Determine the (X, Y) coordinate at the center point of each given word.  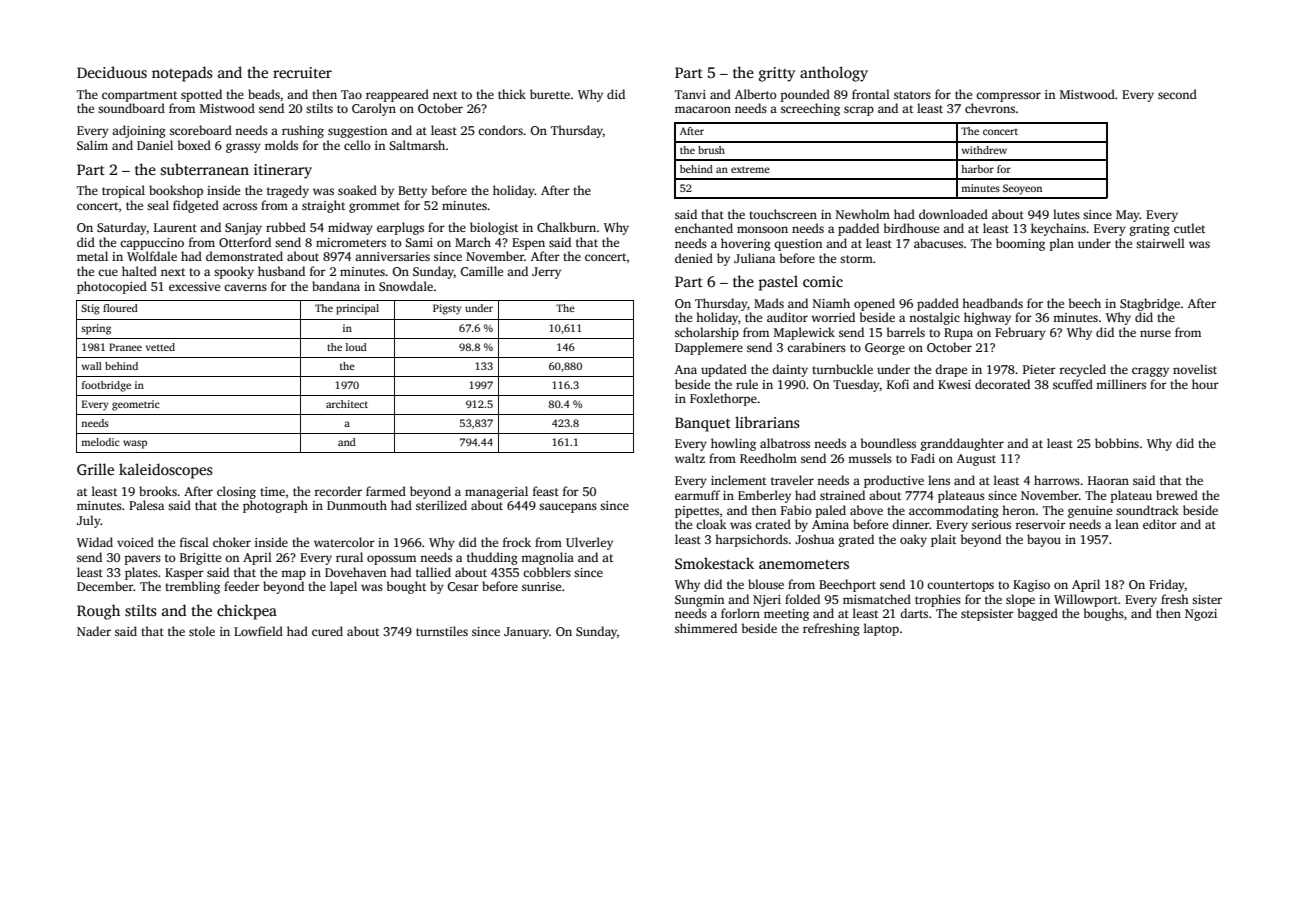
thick (512, 94)
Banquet (703, 424)
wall (92, 366)
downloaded (953, 214)
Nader (94, 631)
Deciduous (112, 72)
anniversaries (392, 256)
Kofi (898, 384)
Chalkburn (566, 227)
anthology (834, 74)
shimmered (706, 628)
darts (914, 613)
